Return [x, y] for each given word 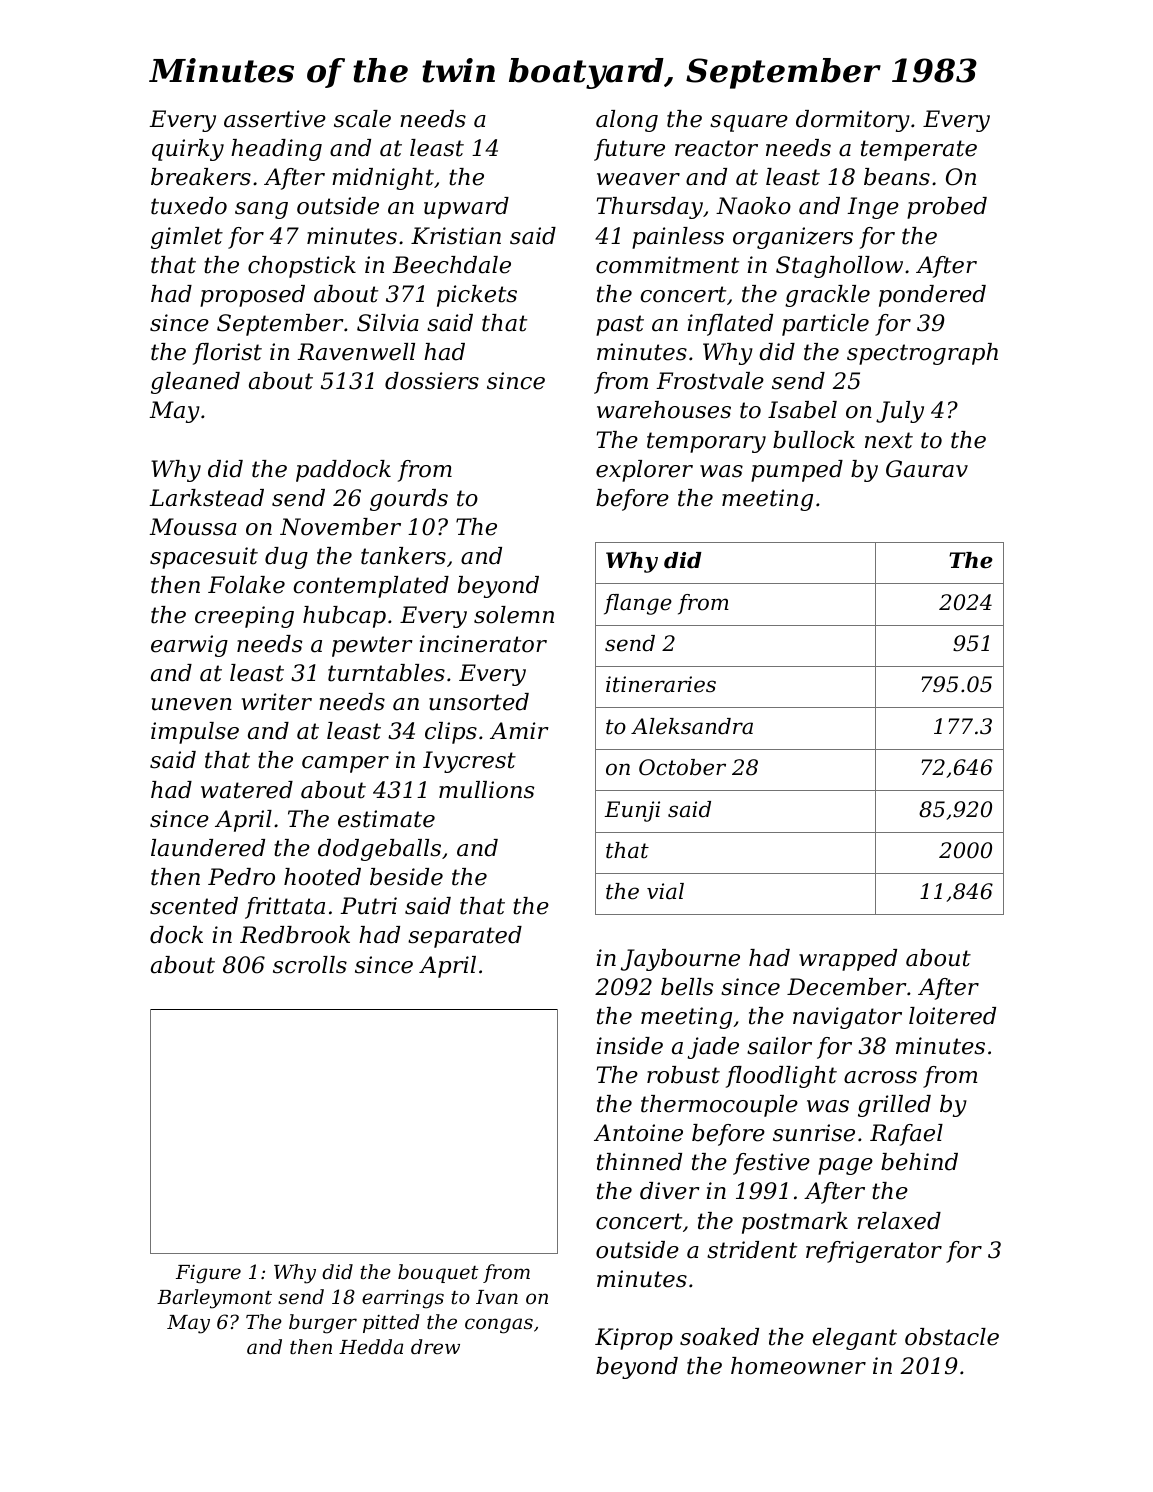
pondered [932, 296]
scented [194, 906]
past [620, 325]
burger [323, 1324]
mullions [486, 790]
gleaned [195, 383]
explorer [644, 471]
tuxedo [189, 206]
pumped [797, 471]
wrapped [848, 960]
